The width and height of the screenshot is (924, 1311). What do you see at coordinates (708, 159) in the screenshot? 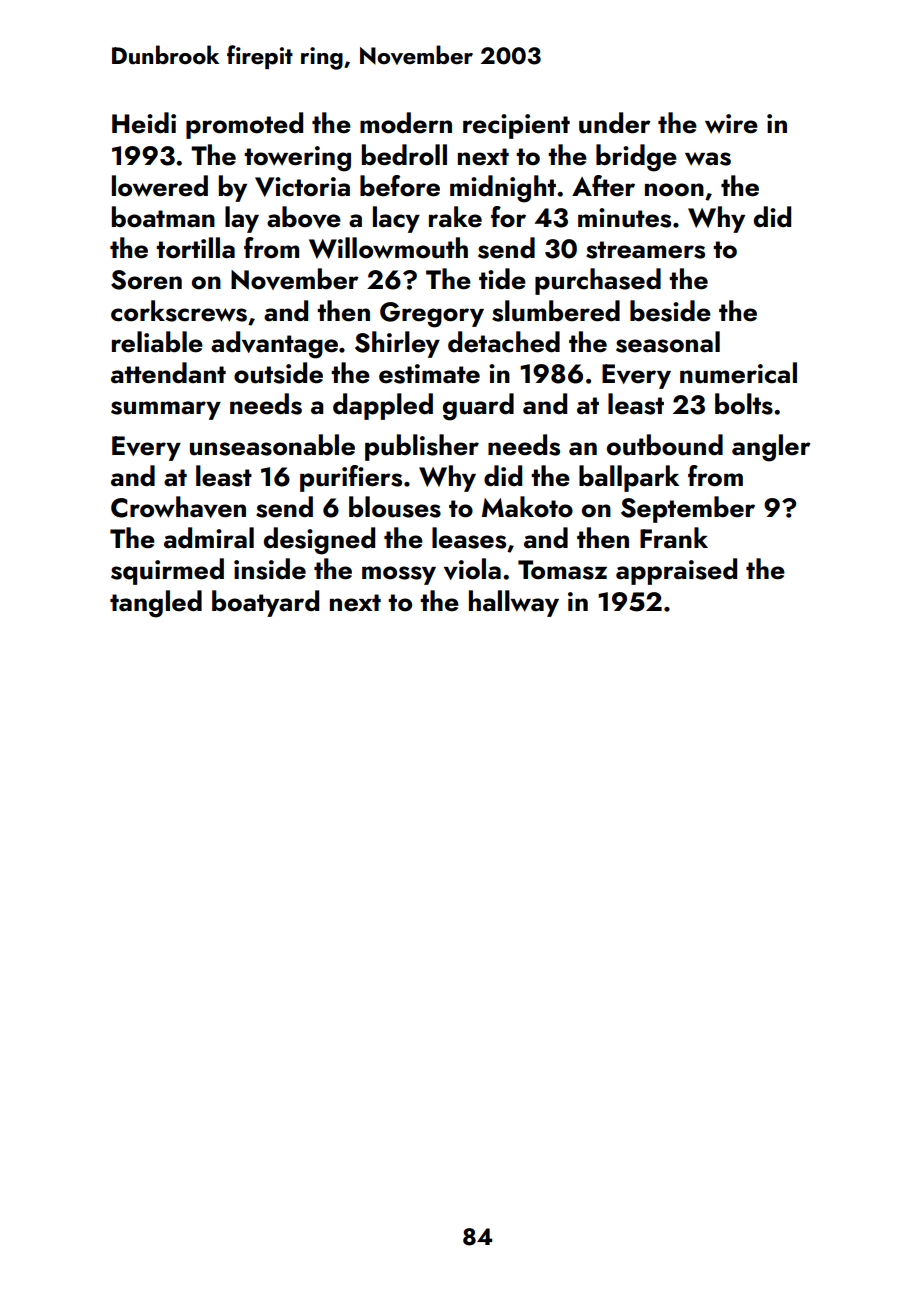
I see `was` at bounding box center [708, 159].
